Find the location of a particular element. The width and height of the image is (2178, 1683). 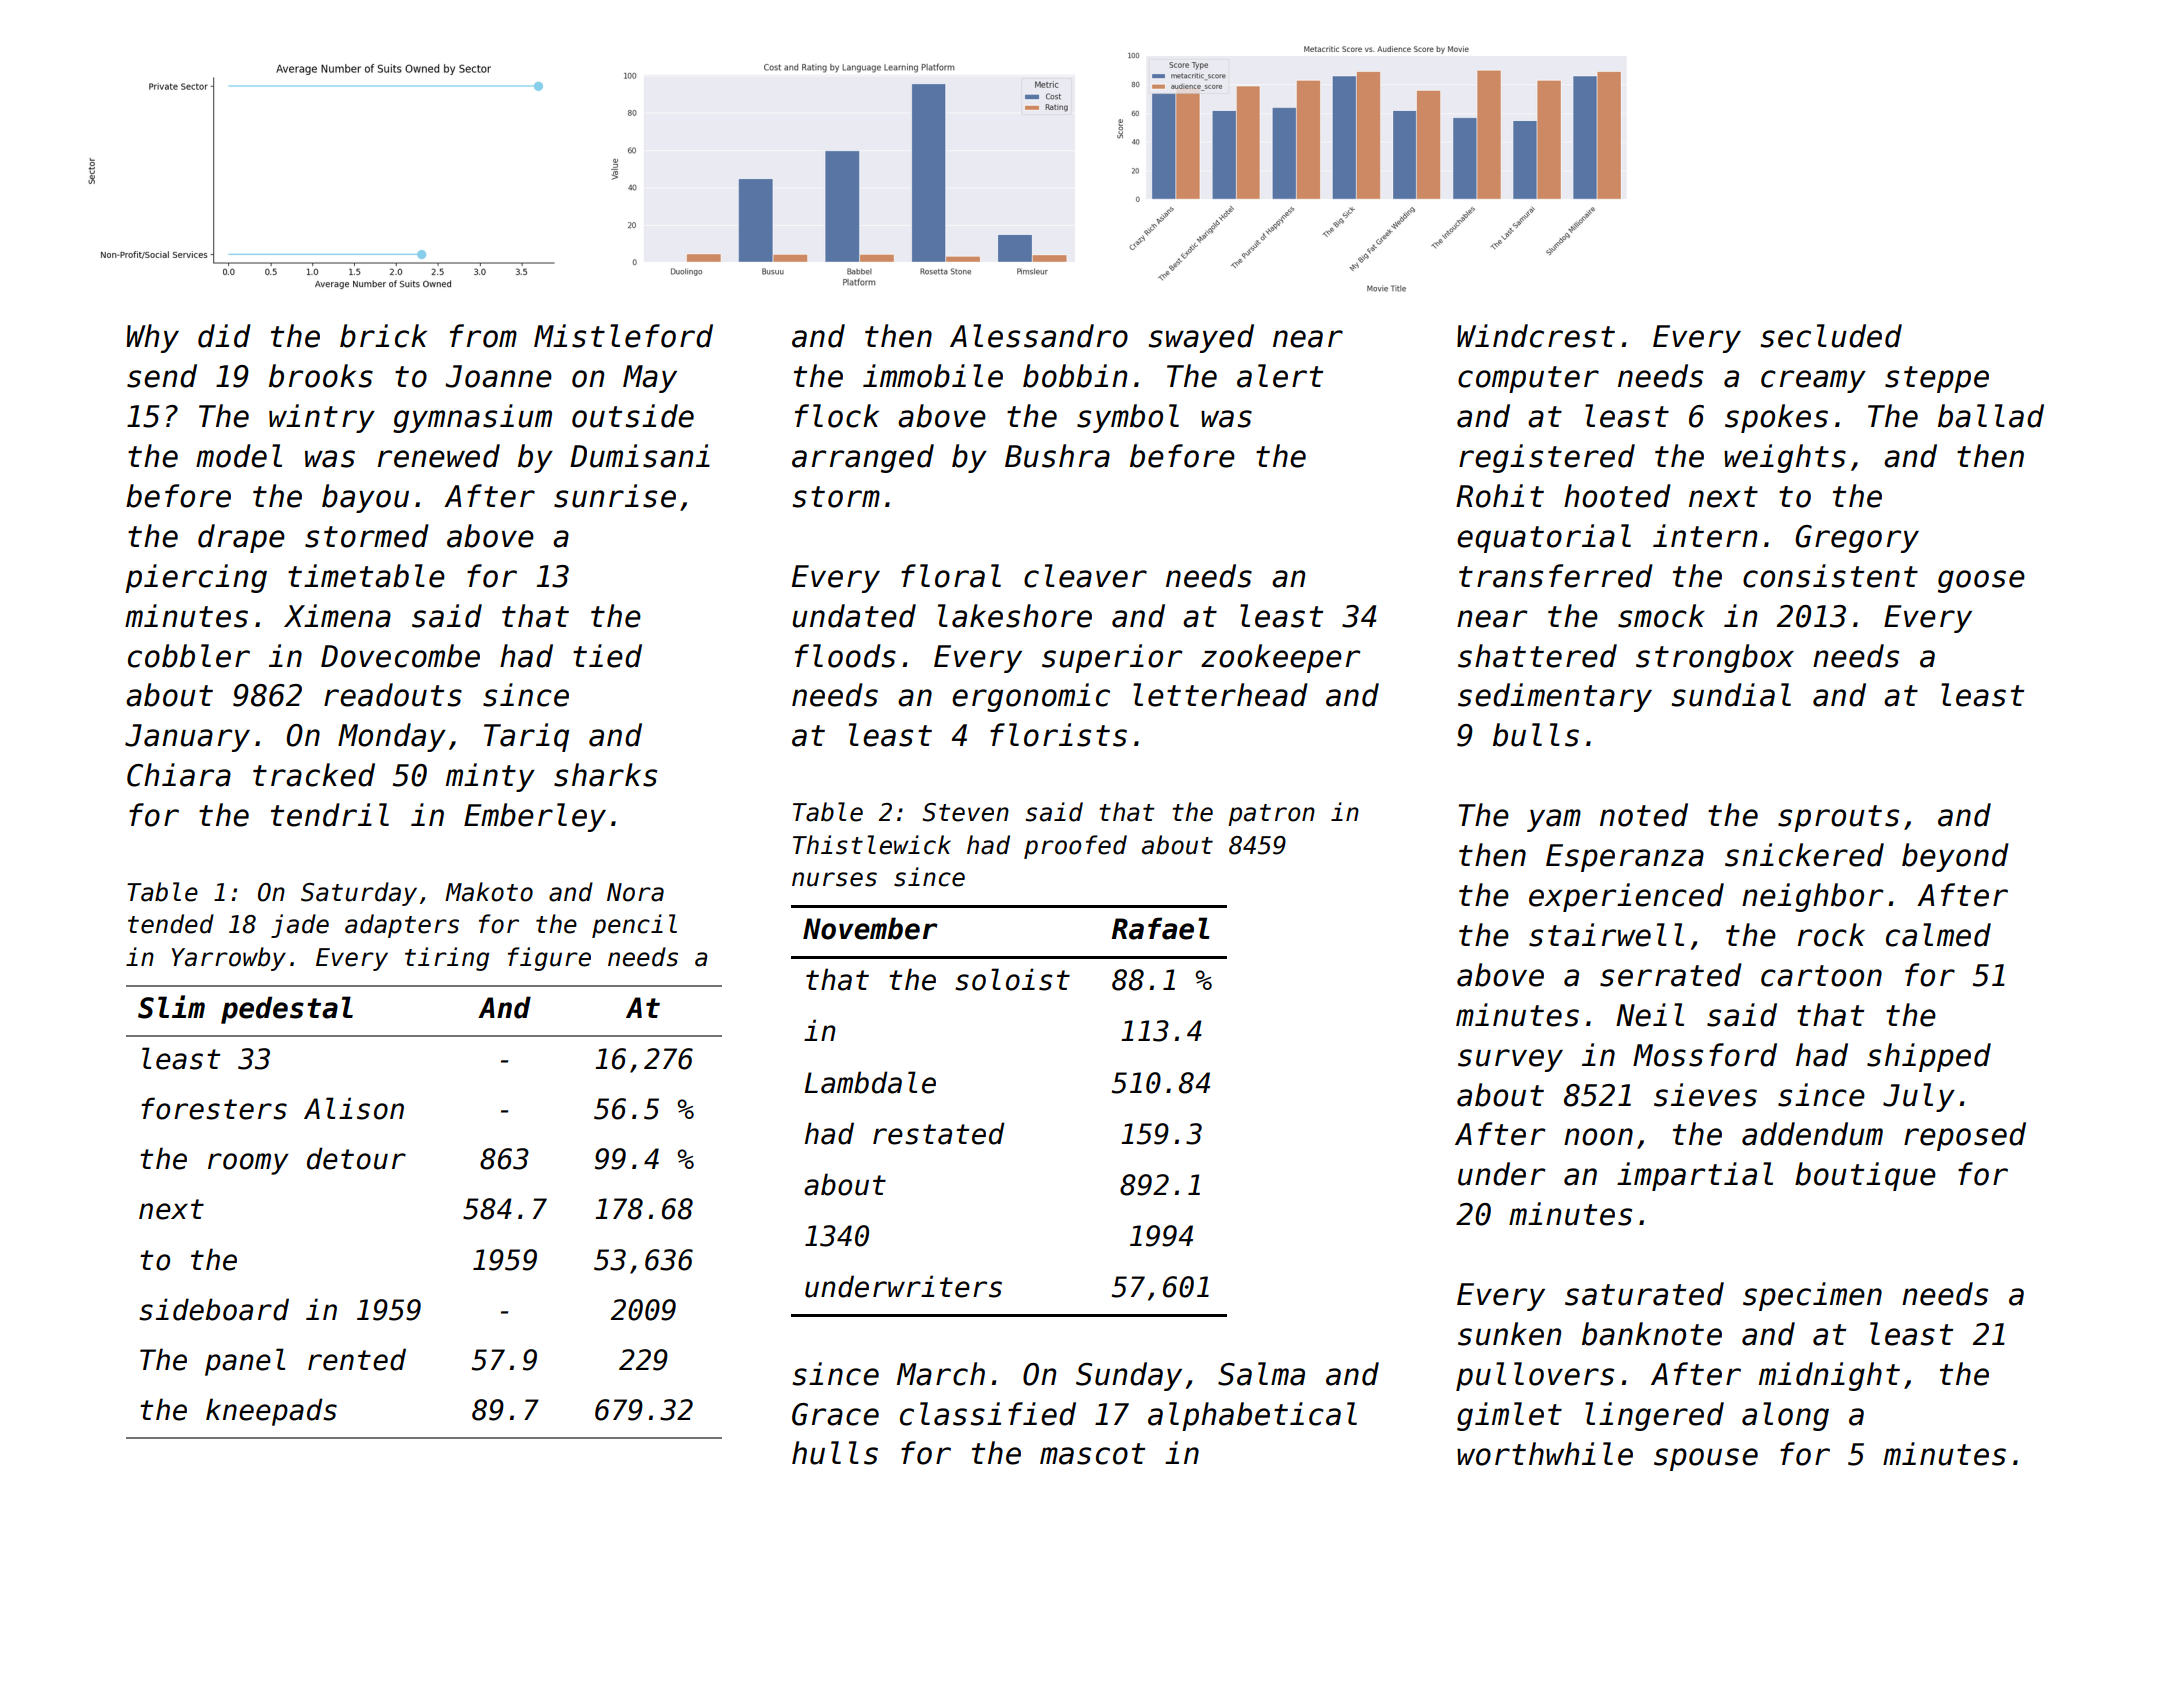

piercing is located at coordinates (196, 578).
